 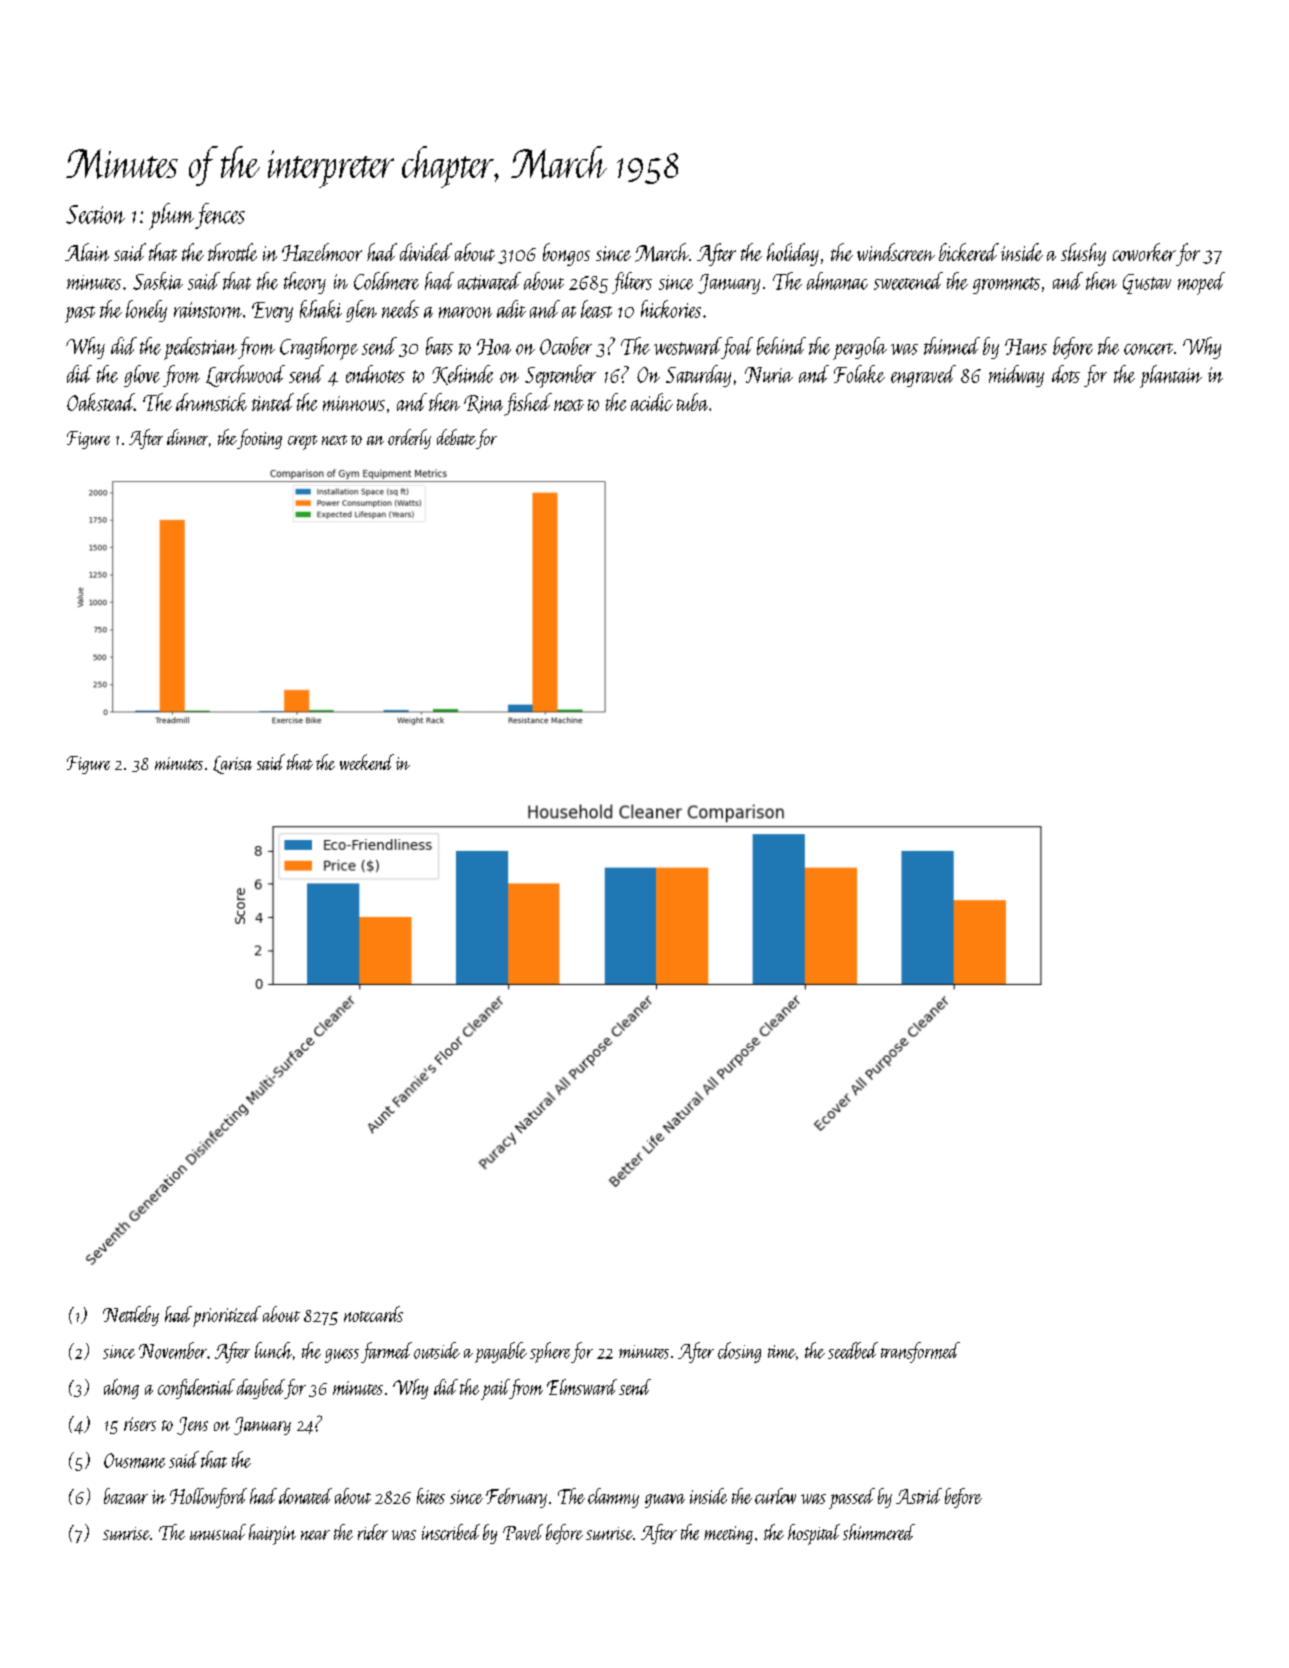 What do you see at coordinates (782, 1352) in the screenshot?
I see `time` at bounding box center [782, 1352].
